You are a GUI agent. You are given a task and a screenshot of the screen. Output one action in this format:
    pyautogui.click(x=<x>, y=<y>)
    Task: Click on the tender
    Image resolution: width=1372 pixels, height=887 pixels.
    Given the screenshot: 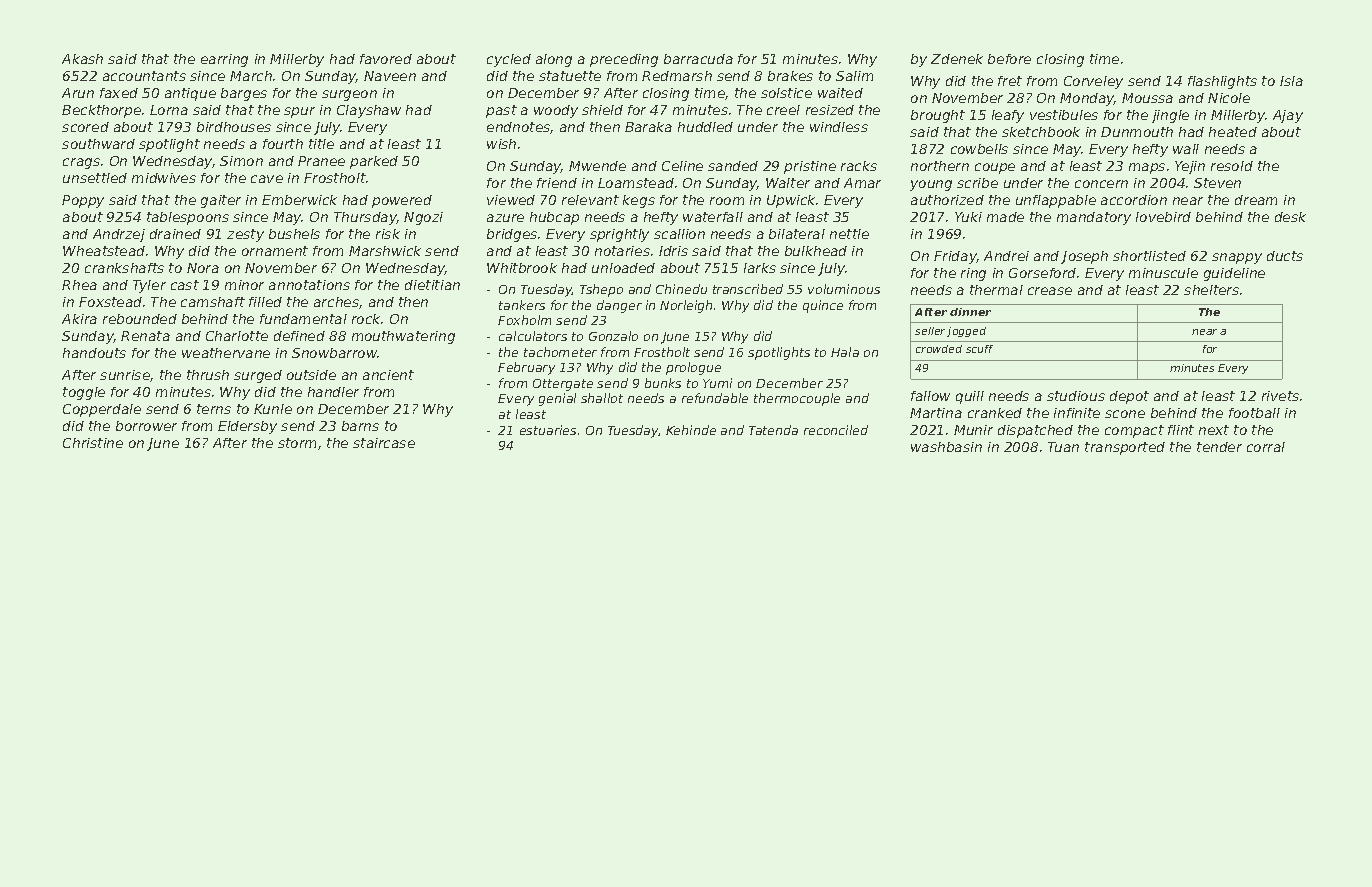 What is the action you would take?
    pyautogui.click(x=1219, y=447)
